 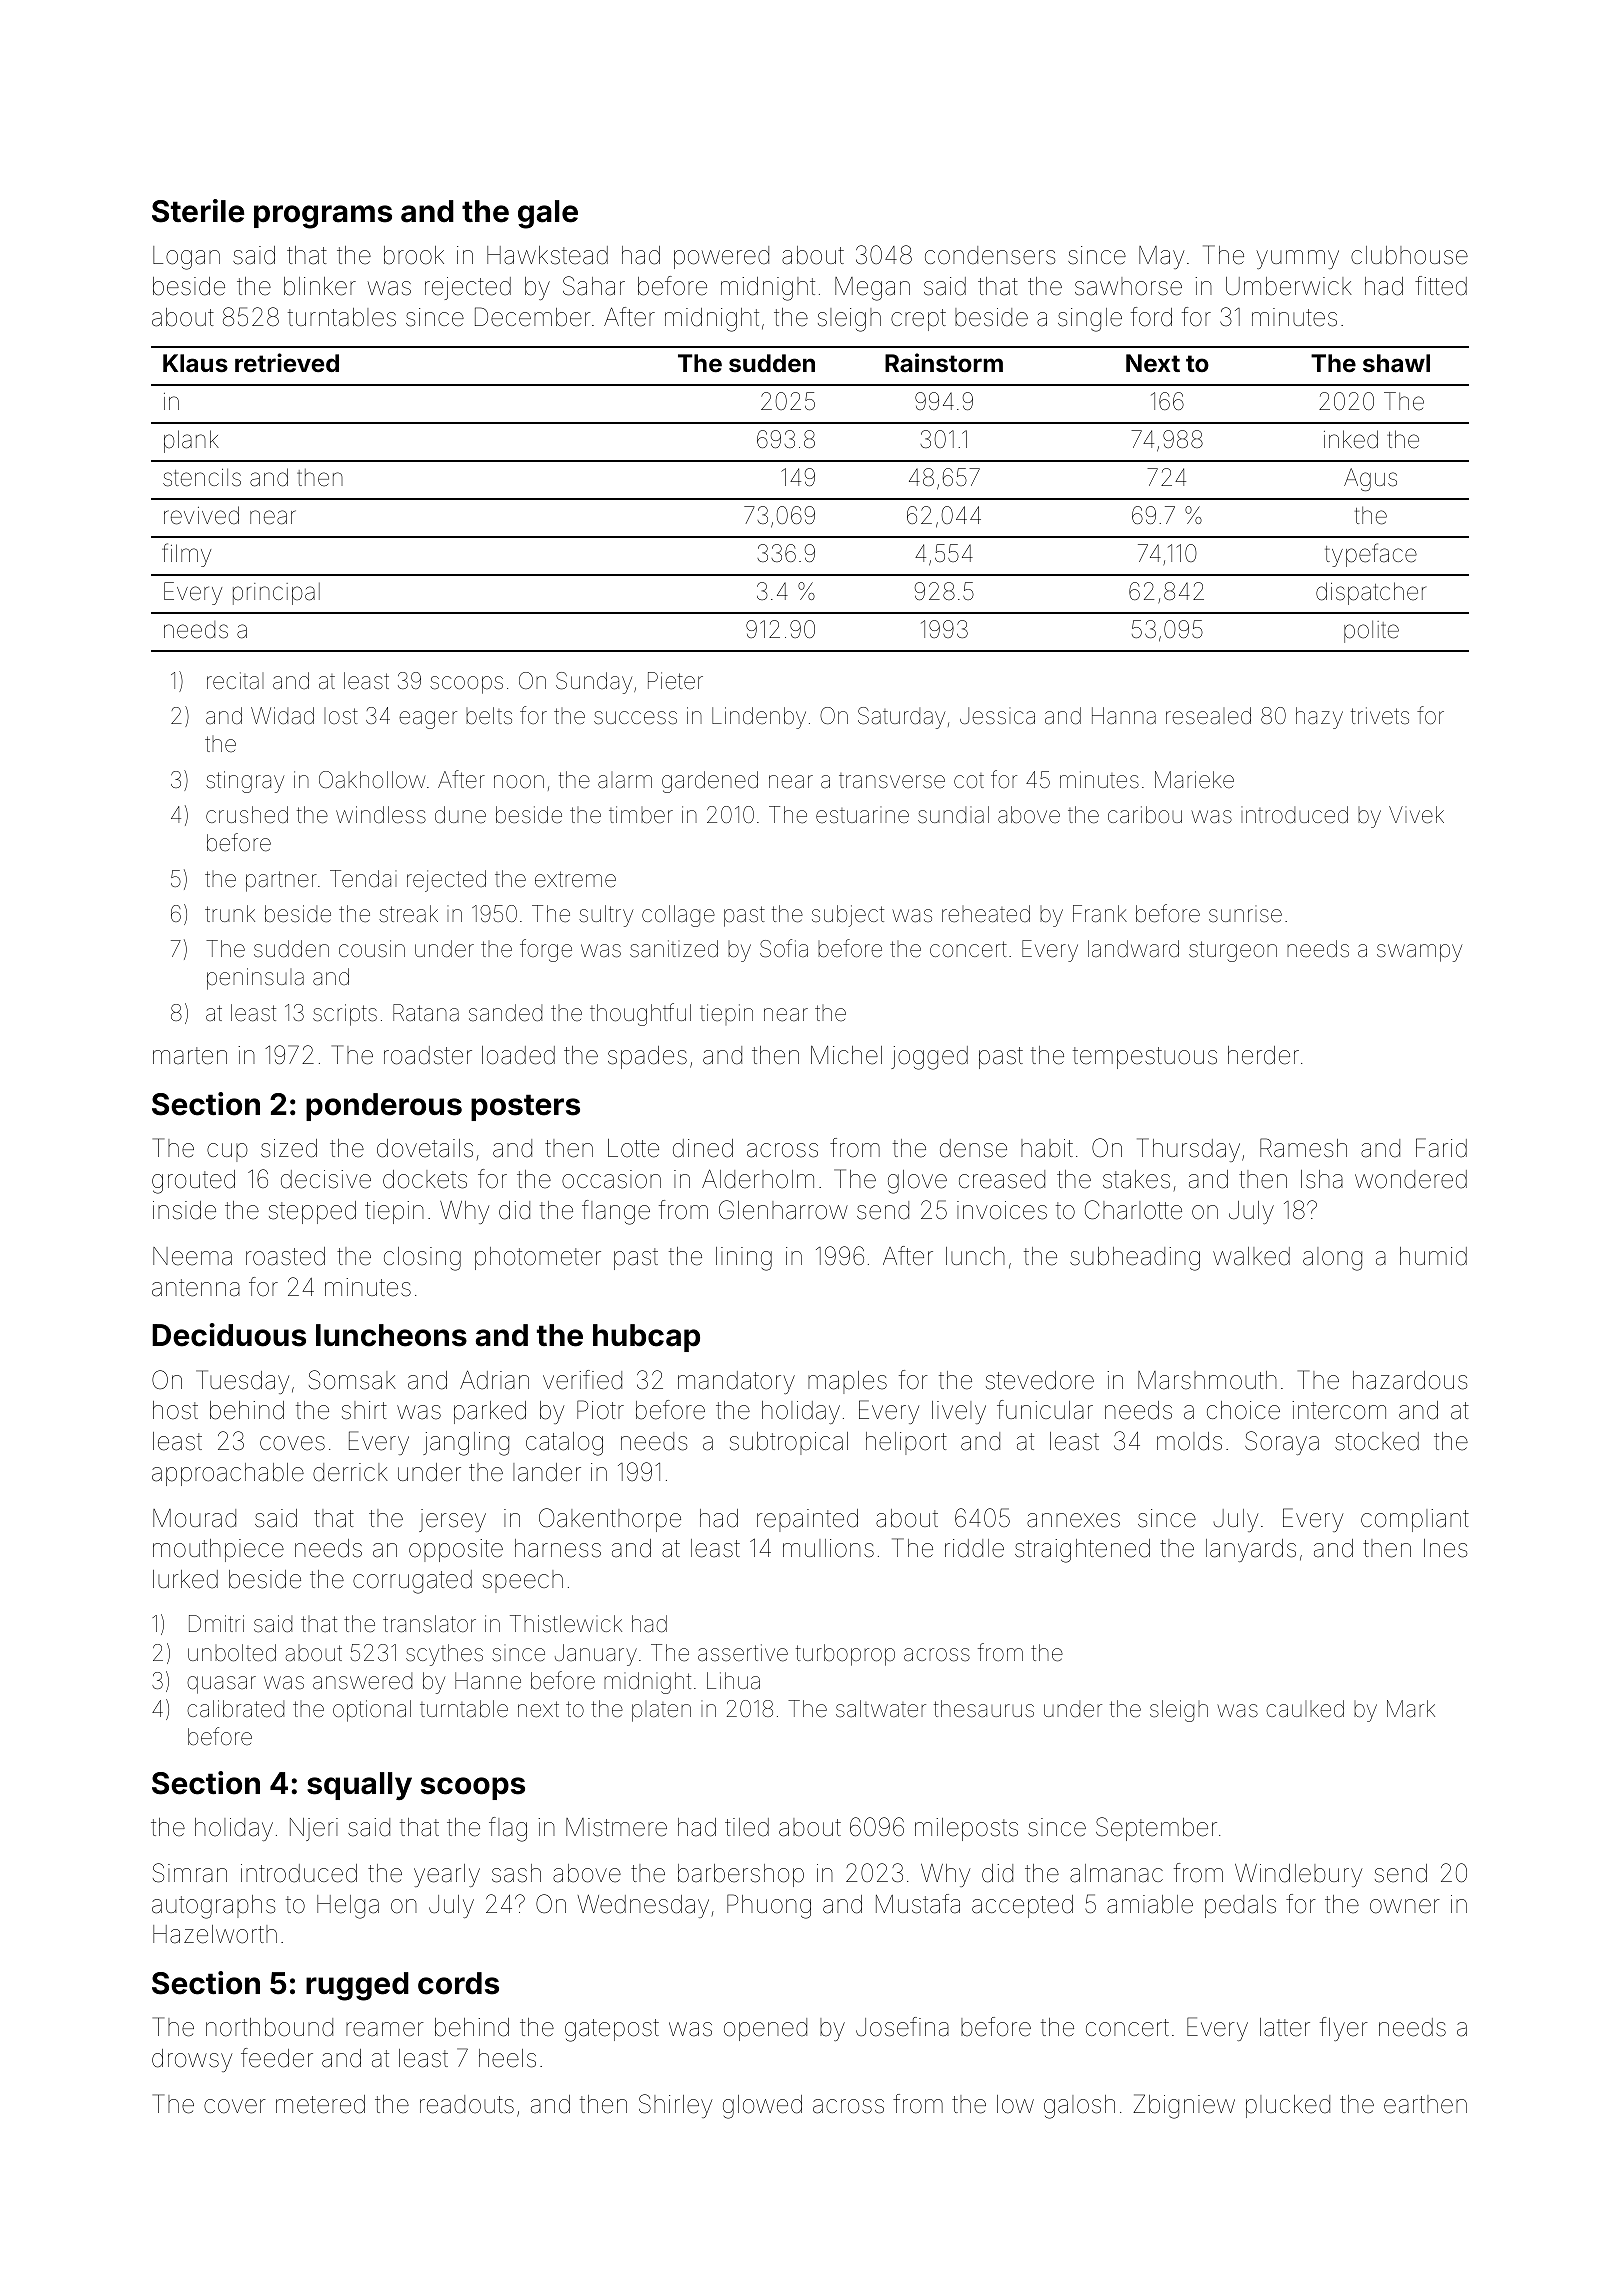 What do you see at coordinates (312, 1212) in the screenshot?
I see `stepped` at bounding box center [312, 1212].
